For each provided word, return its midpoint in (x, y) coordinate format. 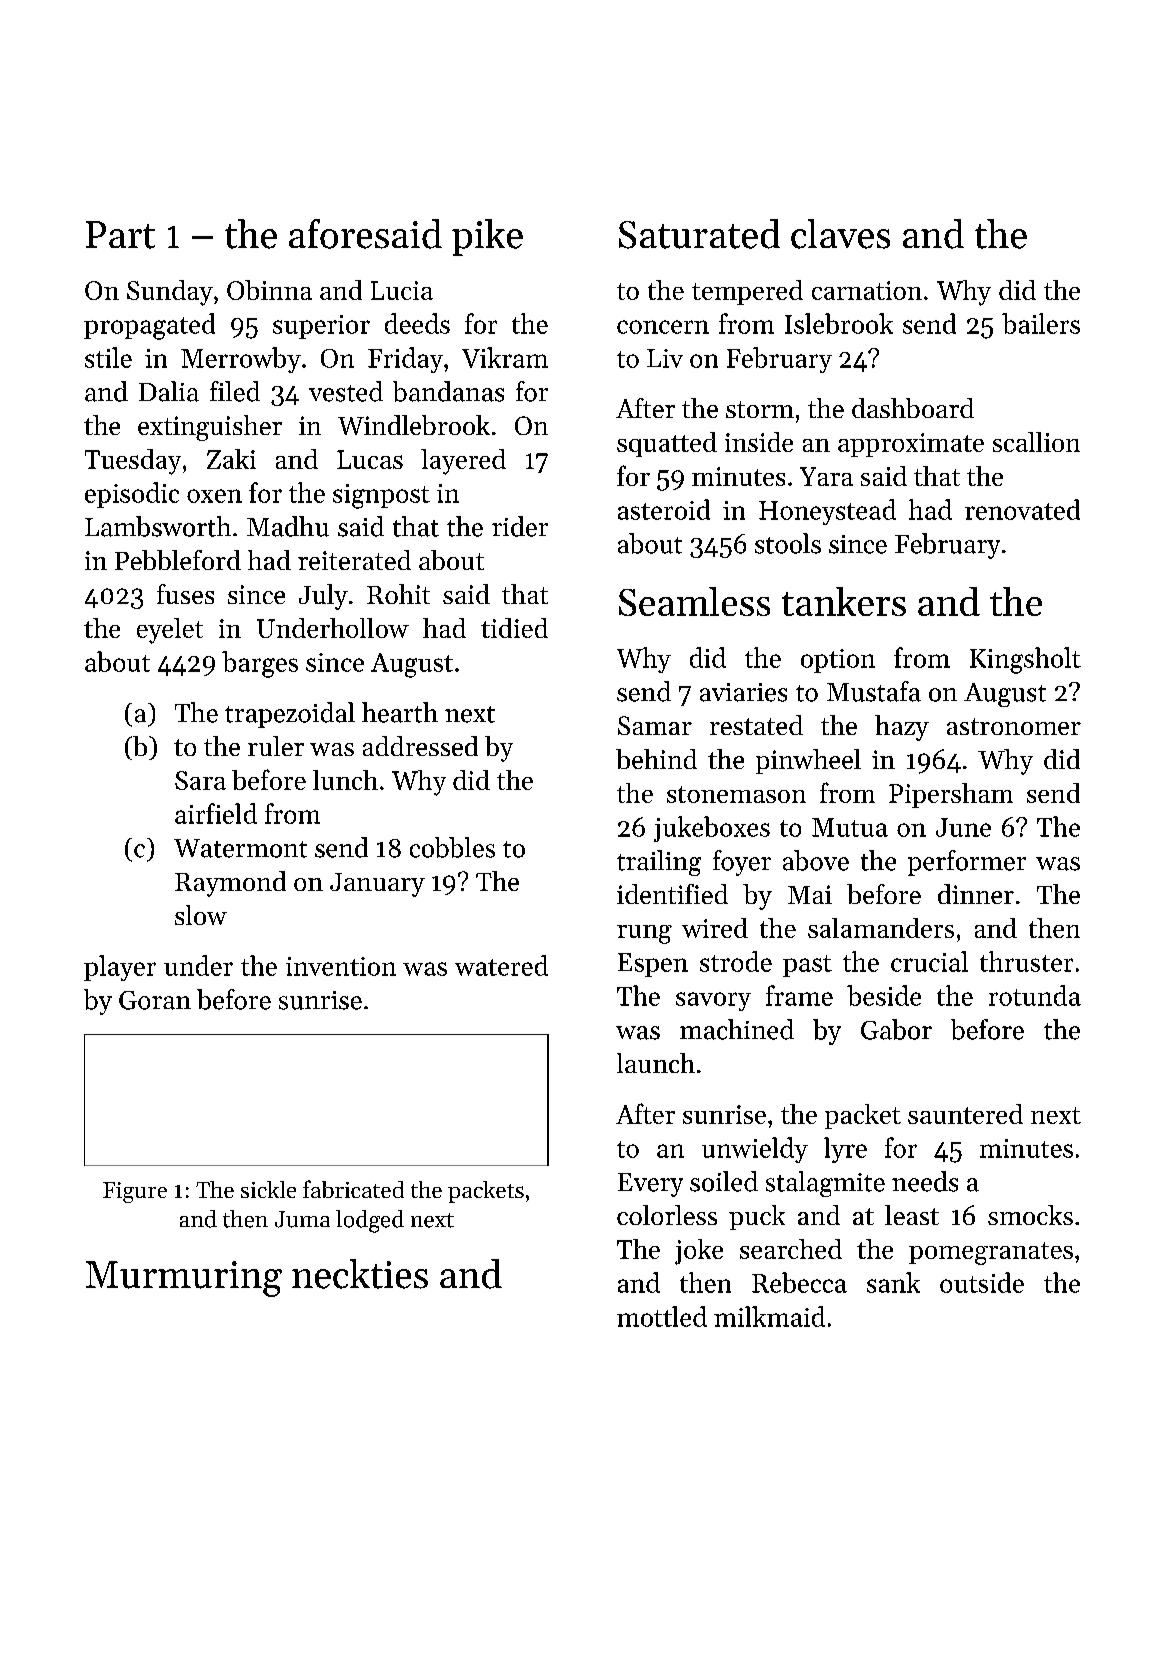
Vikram (505, 357)
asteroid (664, 509)
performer (967, 863)
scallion (1036, 442)
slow (201, 915)
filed (235, 391)
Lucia (402, 290)
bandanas (448, 391)
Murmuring (184, 1279)
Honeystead (827, 512)
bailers (1041, 323)
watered (501, 965)
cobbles (452, 847)
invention (341, 966)
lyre (845, 1150)
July (323, 597)
